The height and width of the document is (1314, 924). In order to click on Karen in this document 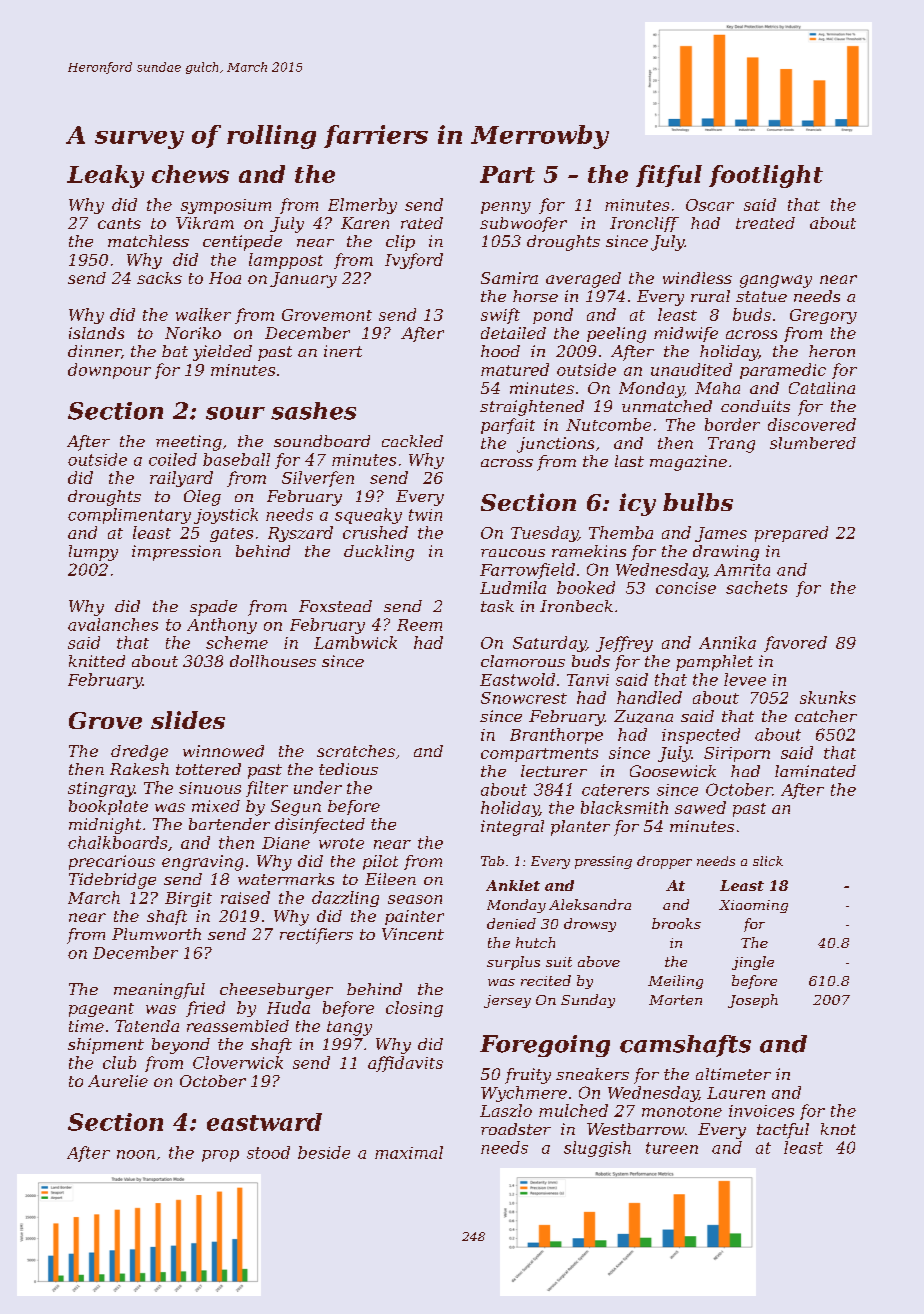, I will do `click(365, 223)`.
